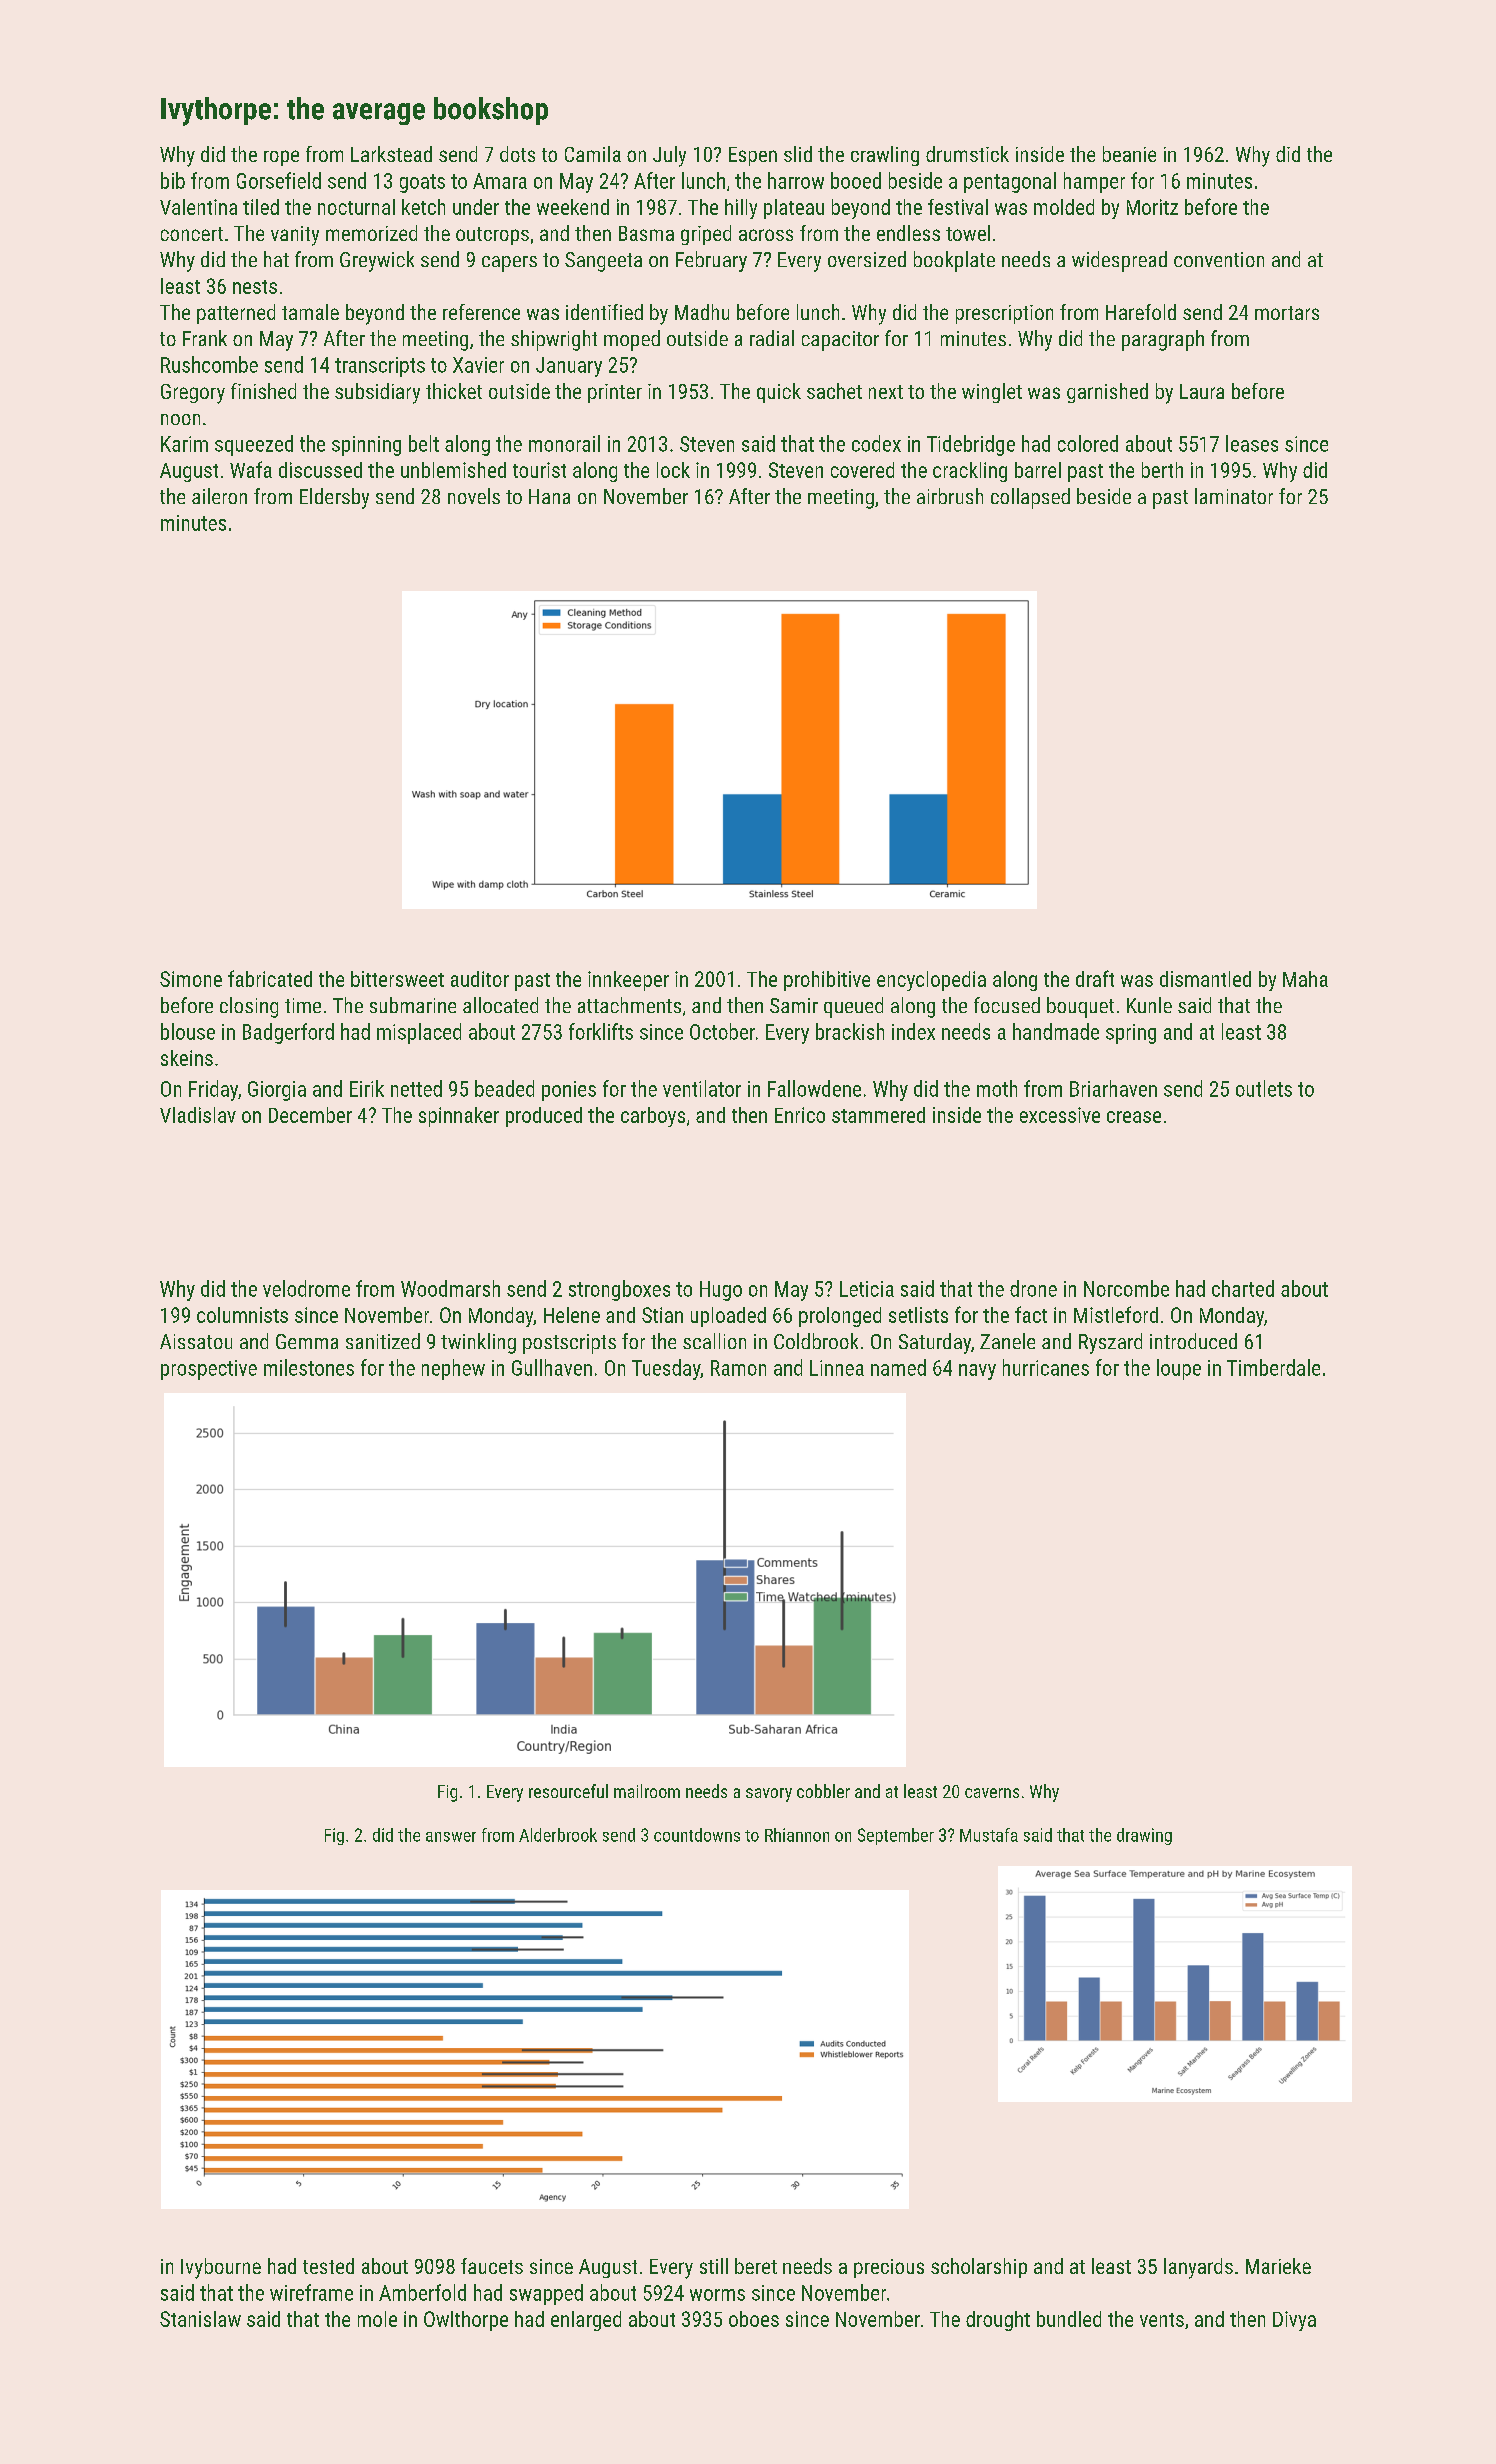 The height and width of the screenshot is (2464, 1496). I want to click on weekend, so click(573, 207).
